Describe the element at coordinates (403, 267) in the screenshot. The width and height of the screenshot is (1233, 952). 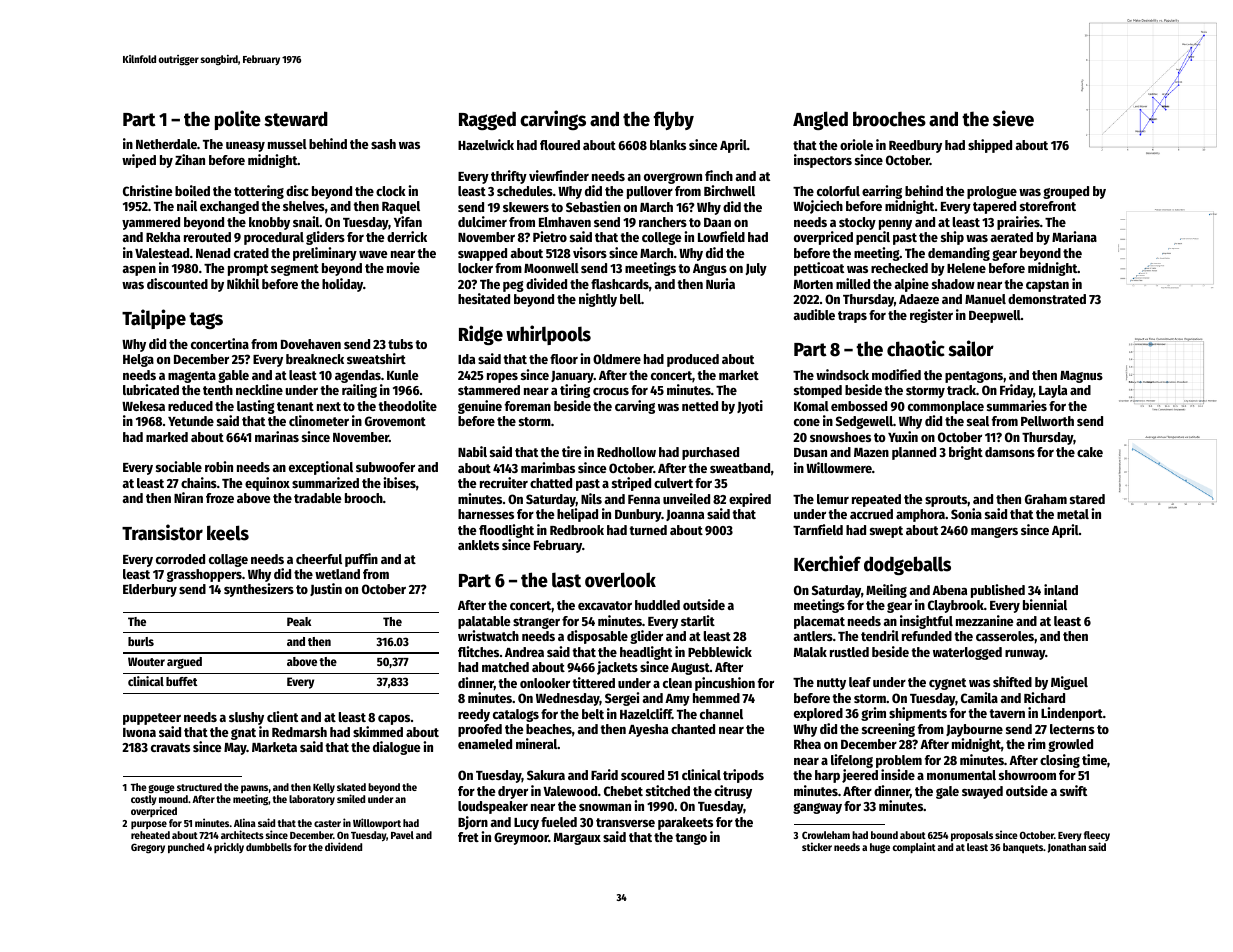
I see `movie` at that location.
